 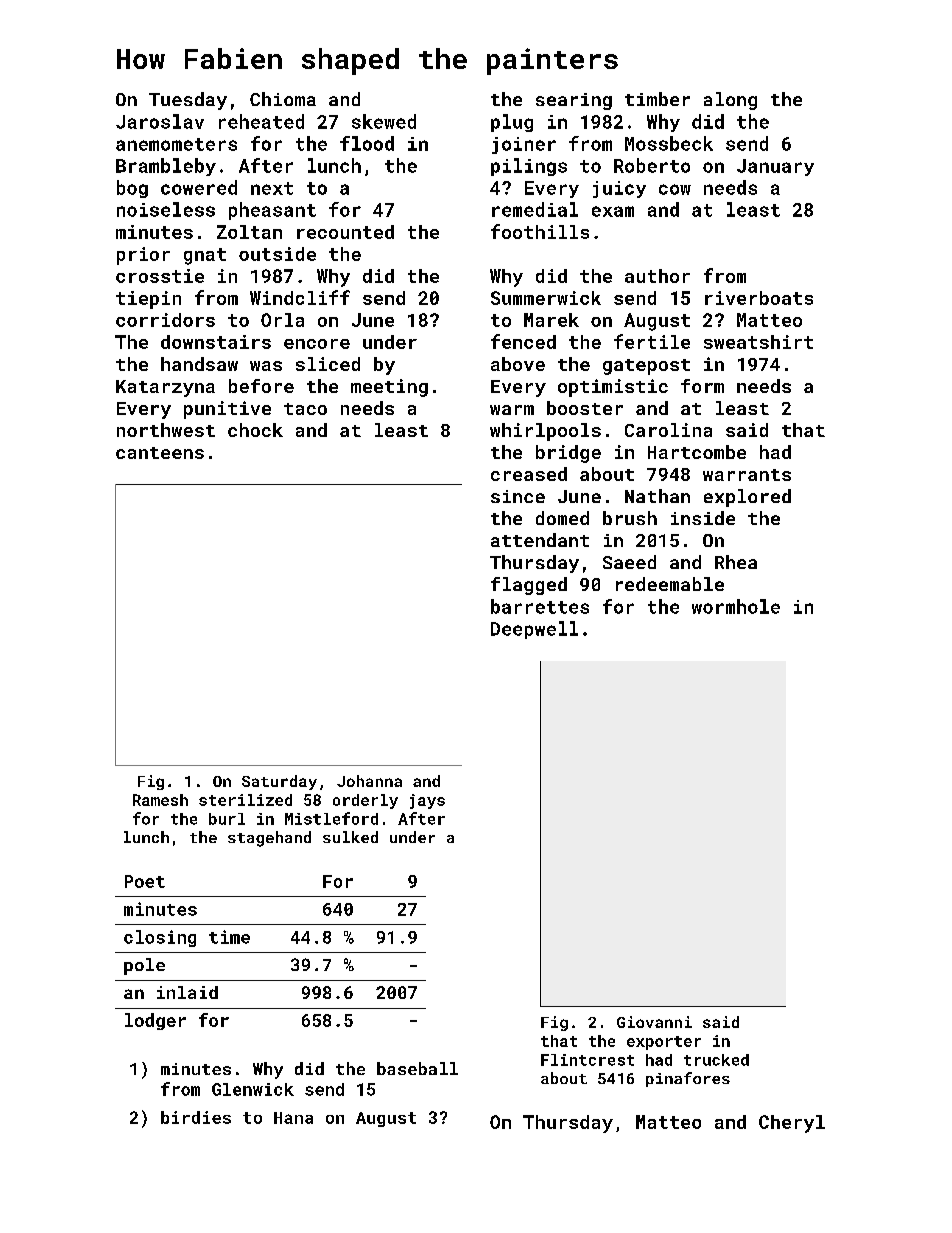 What do you see at coordinates (160, 800) in the screenshot?
I see `Ramesh` at bounding box center [160, 800].
